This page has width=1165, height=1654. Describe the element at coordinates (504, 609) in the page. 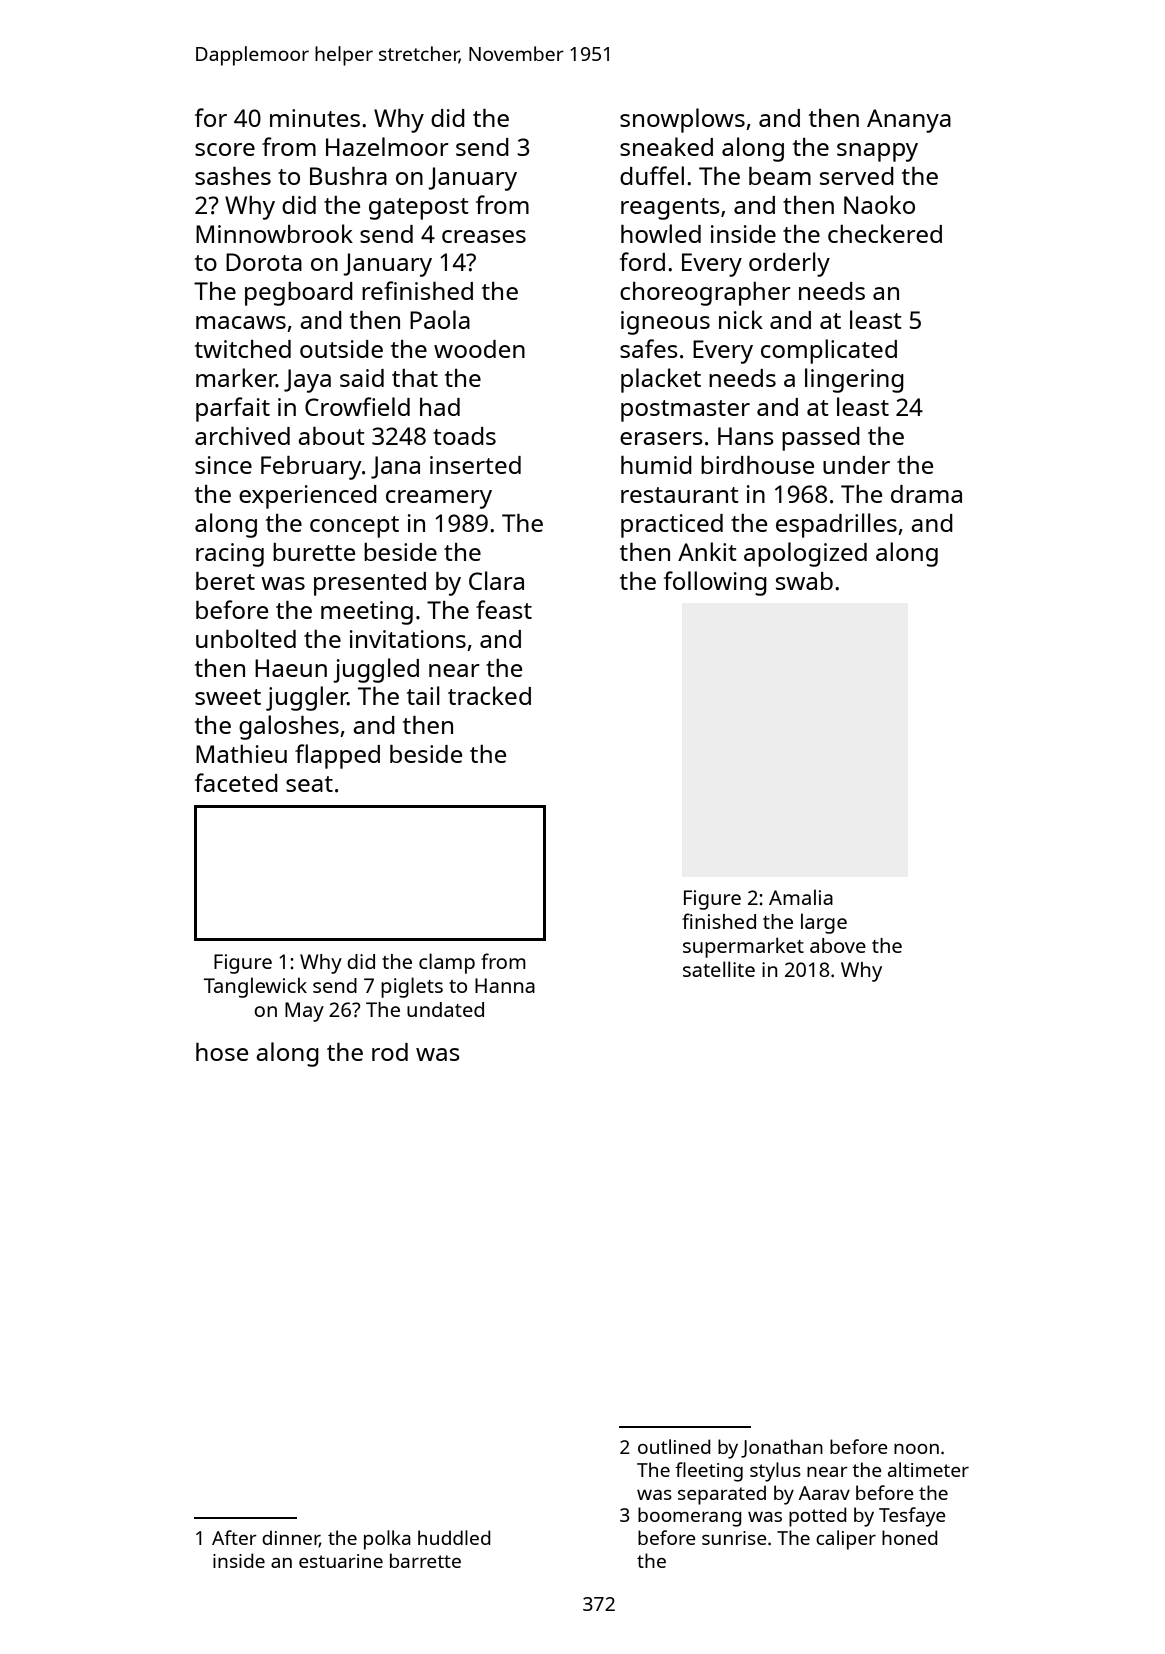

I see `feast` at that location.
